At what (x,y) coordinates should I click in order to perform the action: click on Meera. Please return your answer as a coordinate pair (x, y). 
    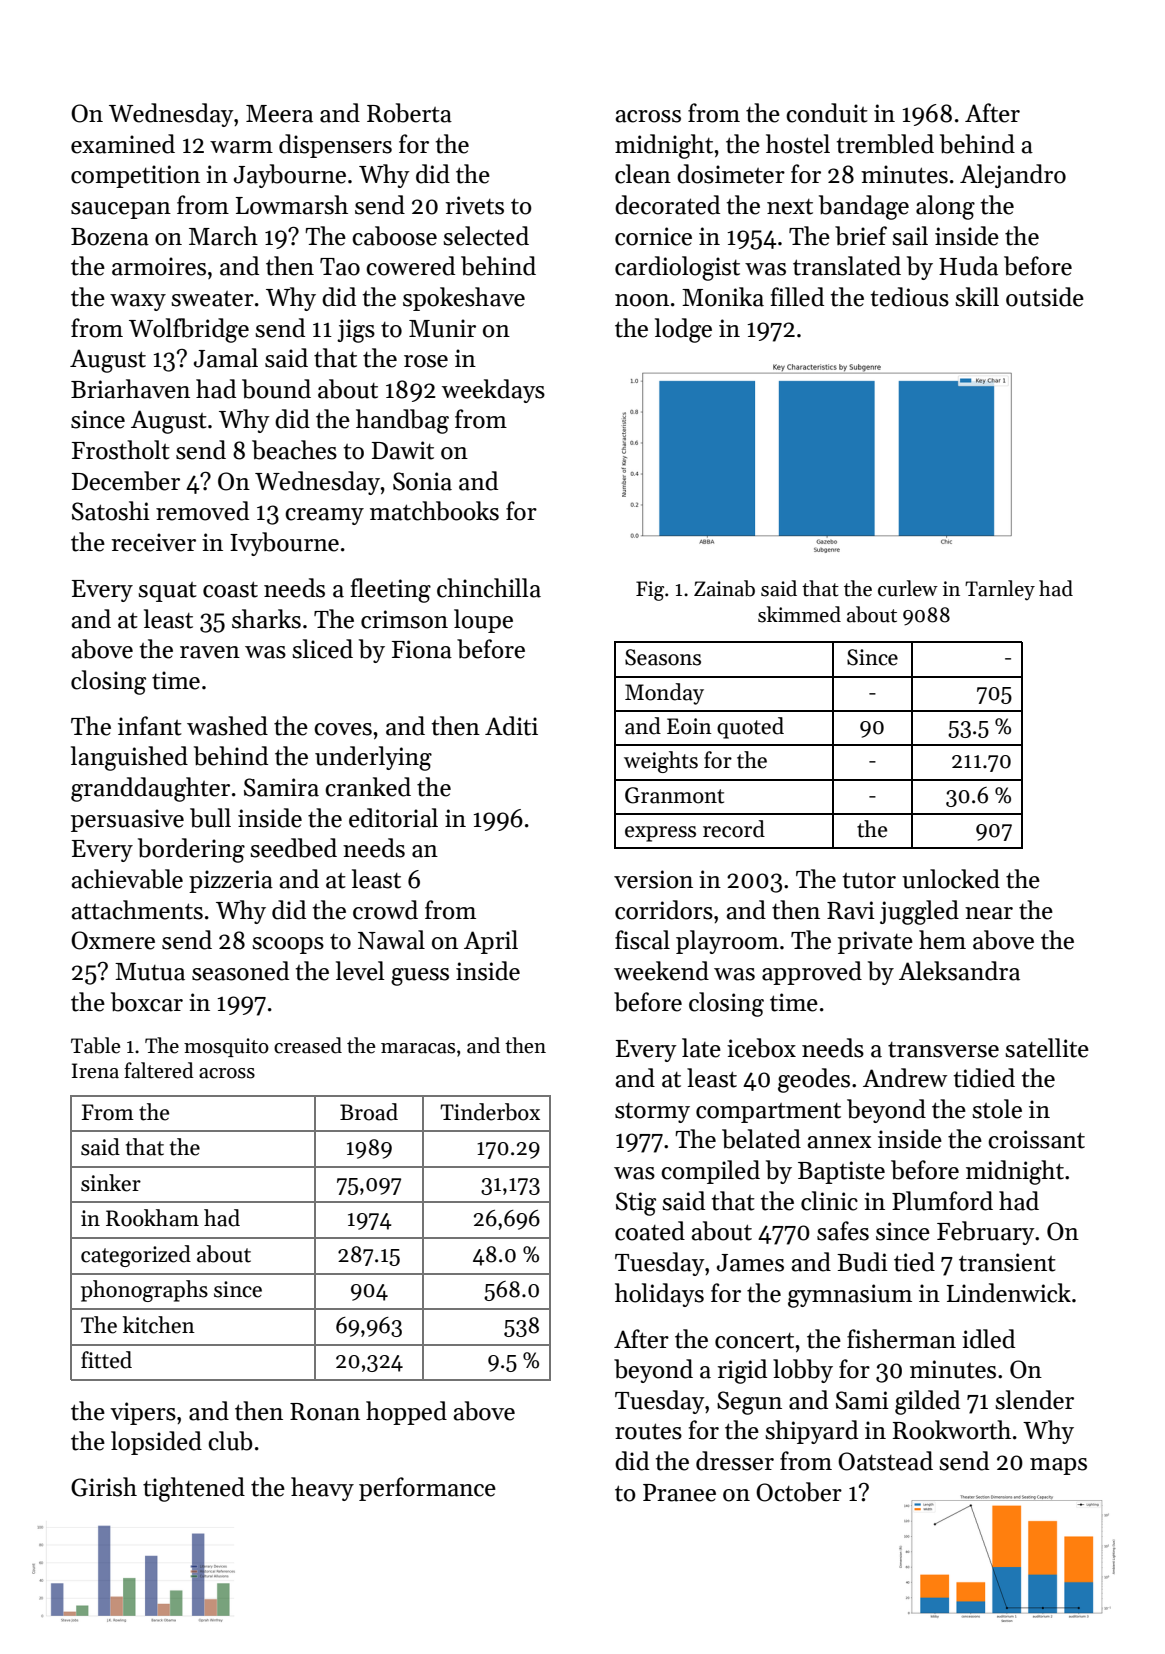
    Looking at the image, I should click on (279, 114).
